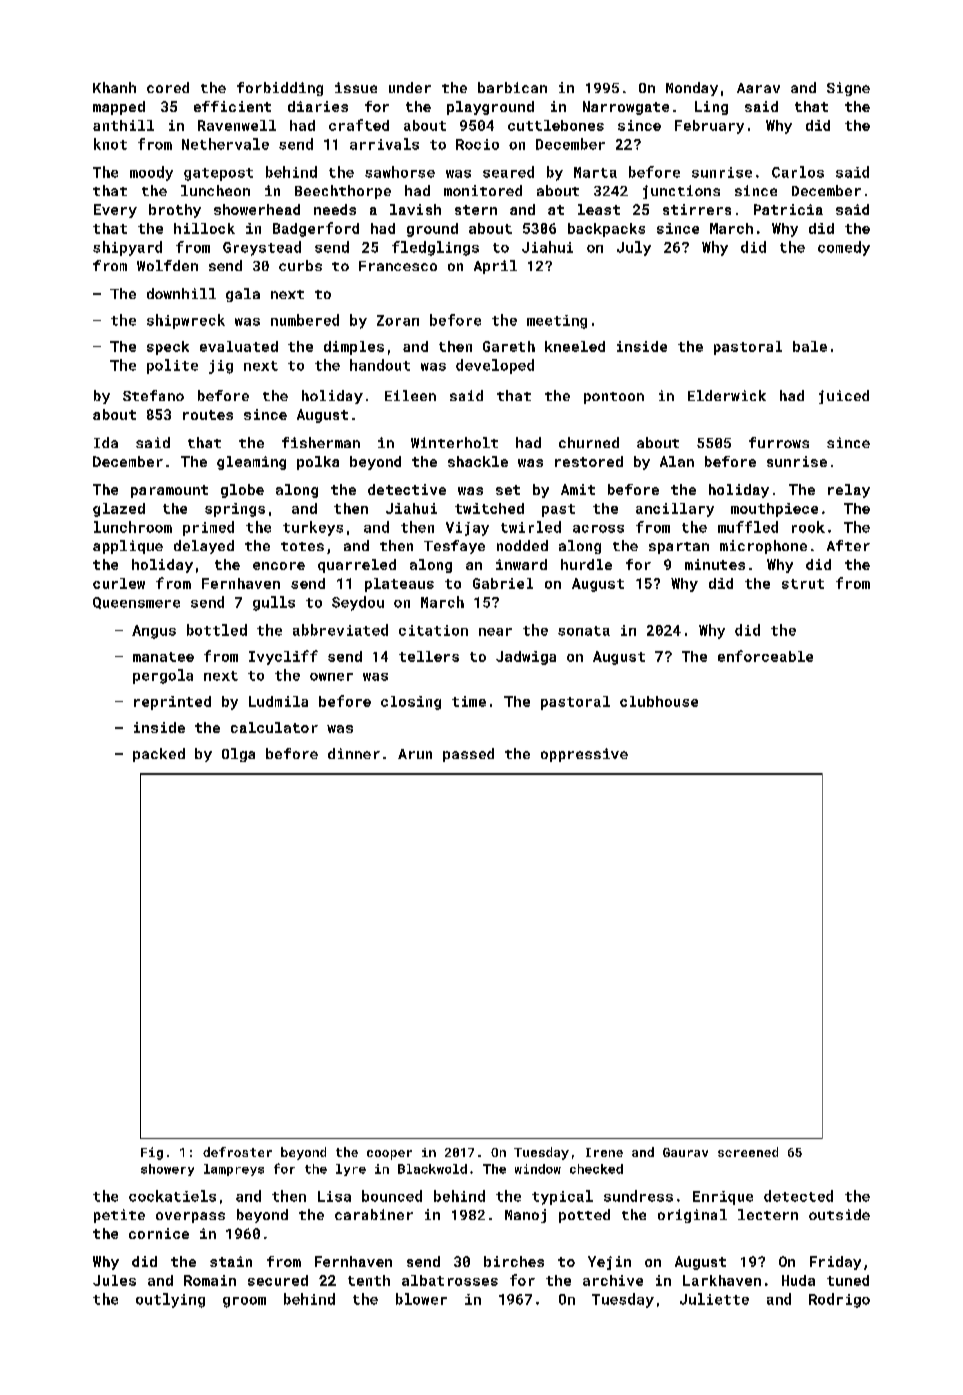 Image resolution: width=963 pixels, height=1395 pixels. What do you see at coordinates (218, 174) in the page?
I see `gatepost` at bounding box center [218, 174].
